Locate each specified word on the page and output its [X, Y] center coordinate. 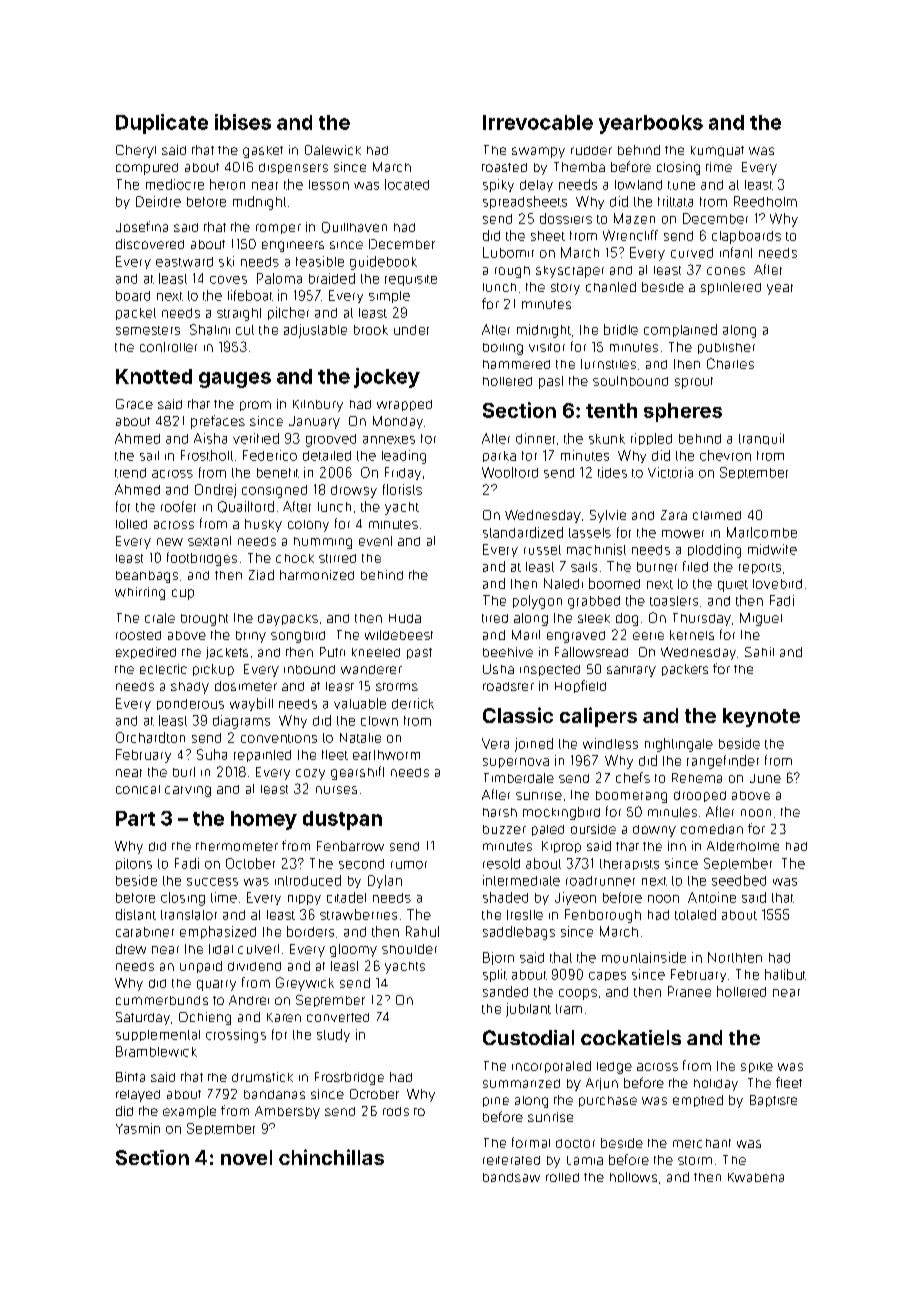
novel [246, 1157]
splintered [731, 288]
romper [278, 229]
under [411, 330]
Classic [518, 715]
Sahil [759, 652]
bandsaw [511, 1177]
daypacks [288, 620]
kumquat [717, 151]
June [765, 778]
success [212, 882]
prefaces [218, 422]
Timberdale [519, 778]
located [407, 184]
